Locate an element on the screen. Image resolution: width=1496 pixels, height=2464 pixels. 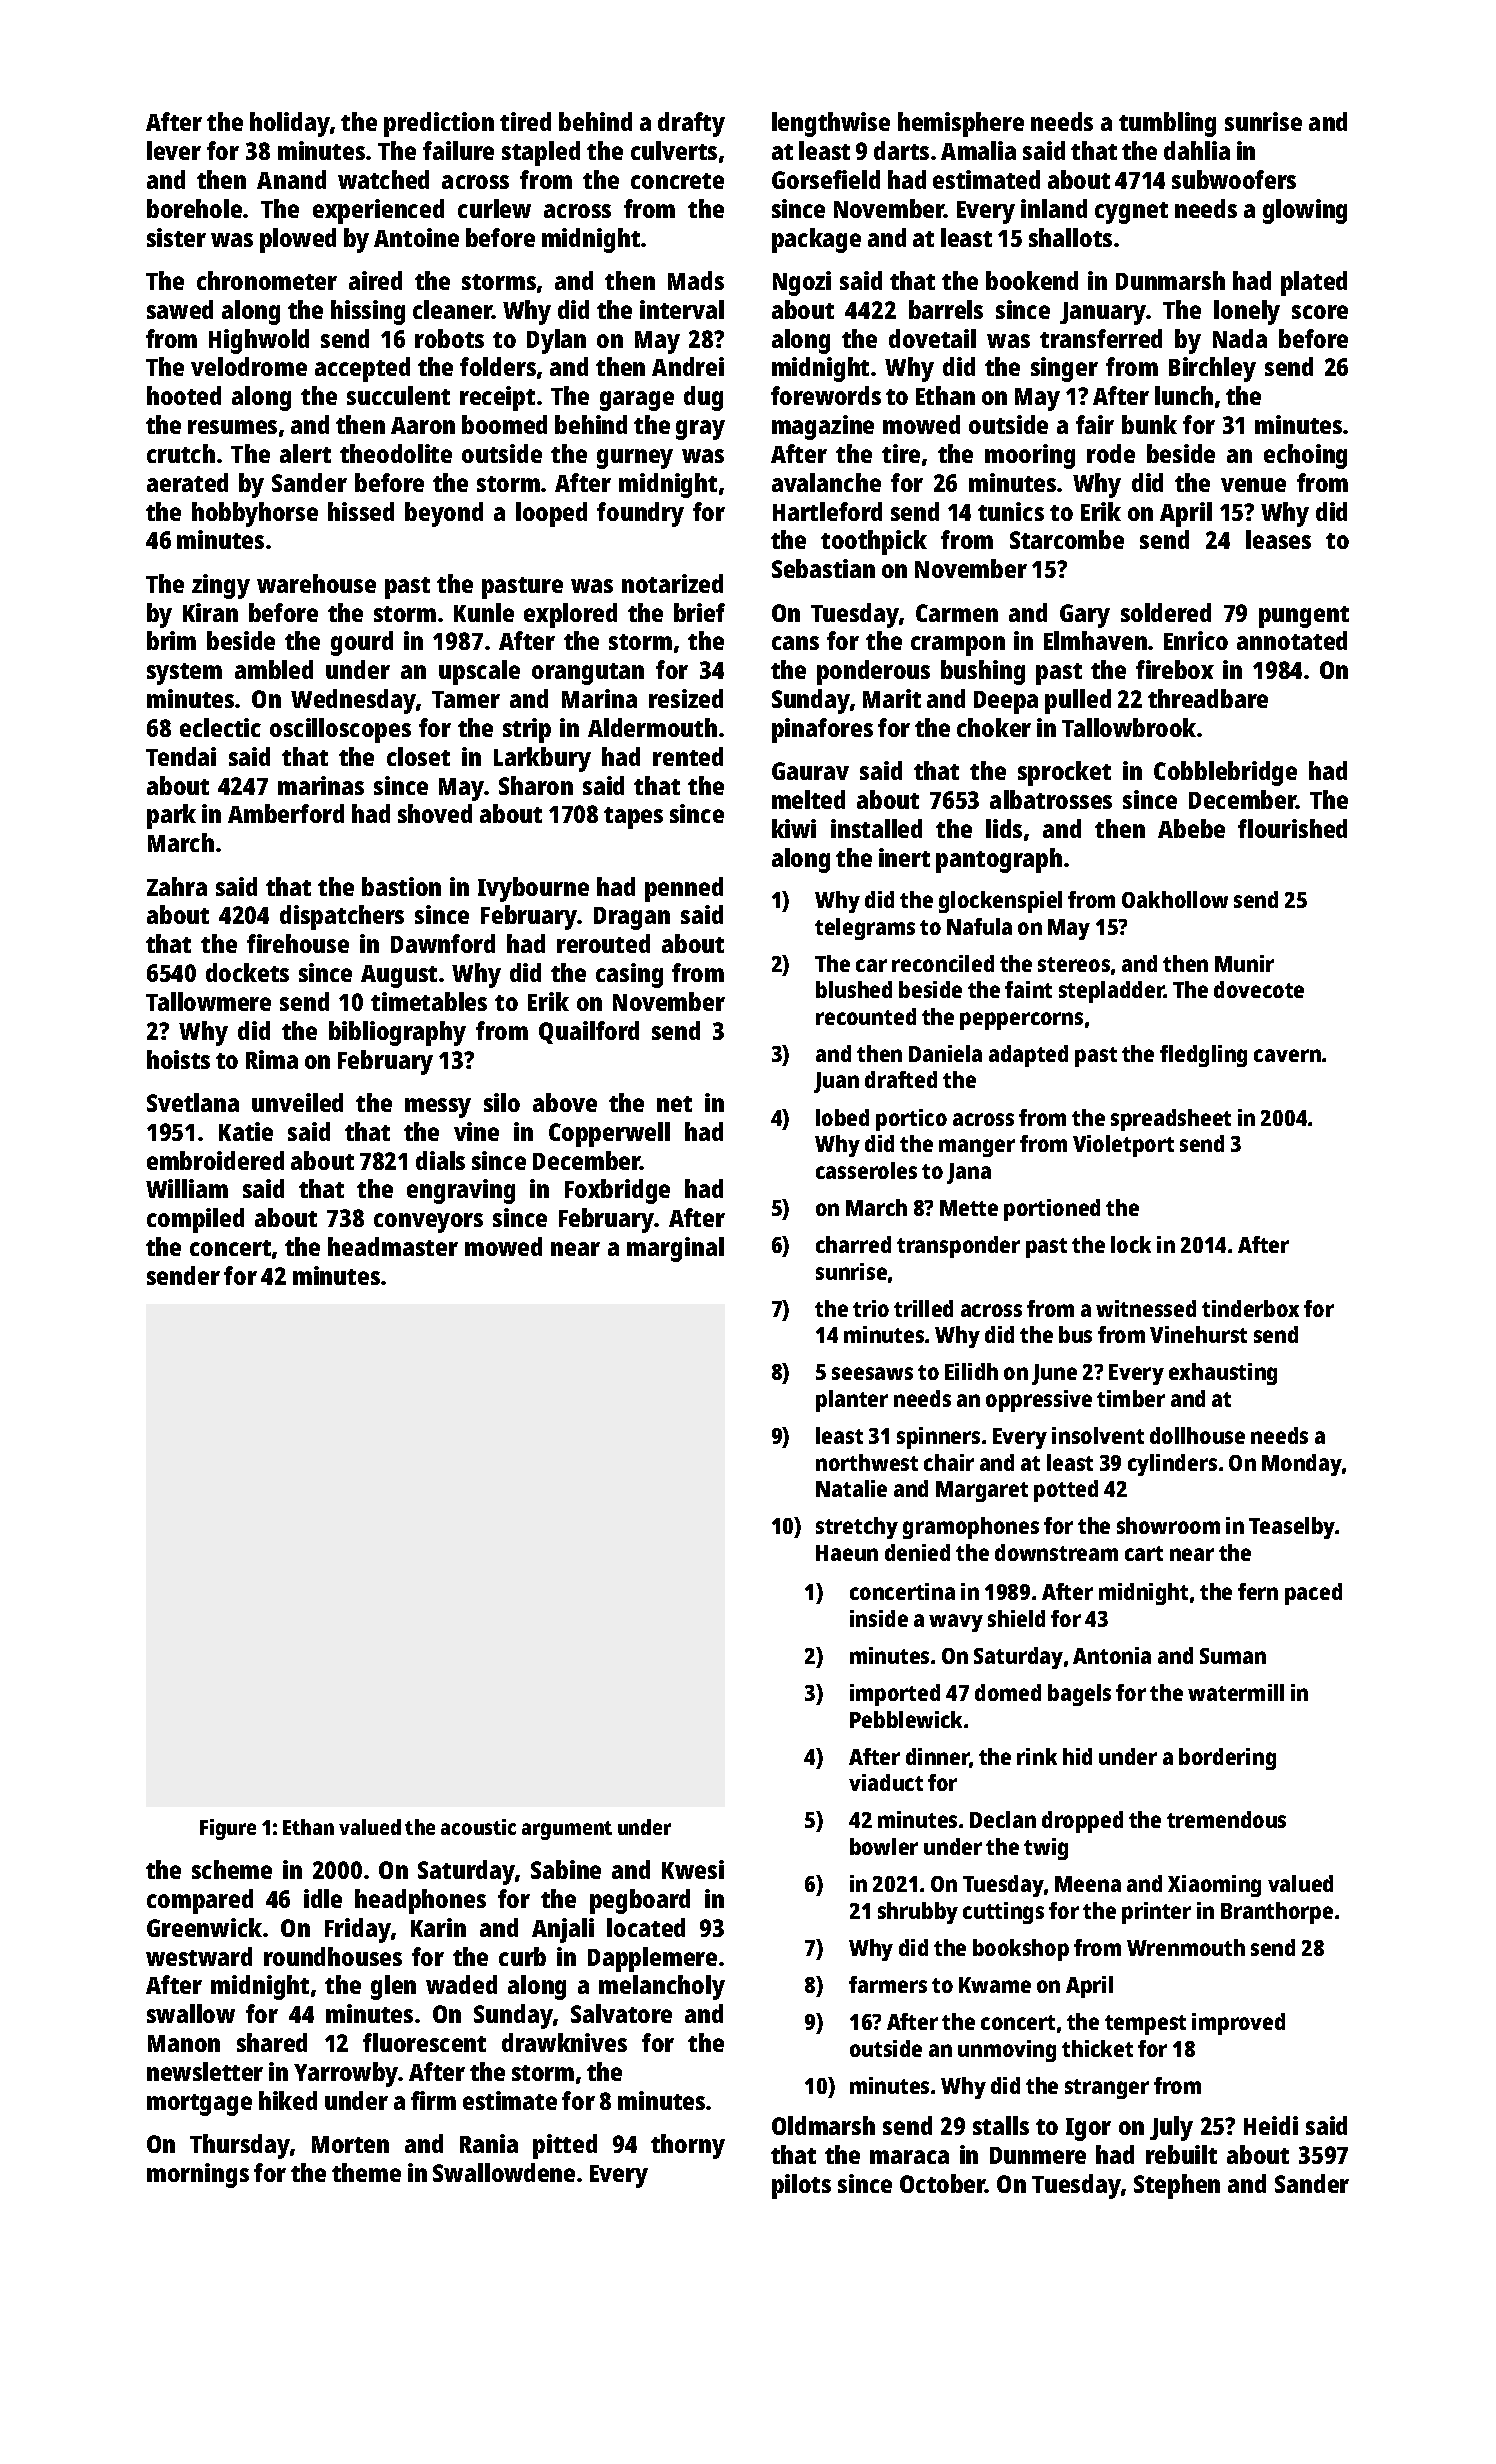
Heidi is located at coordinates (1271, 2125).
